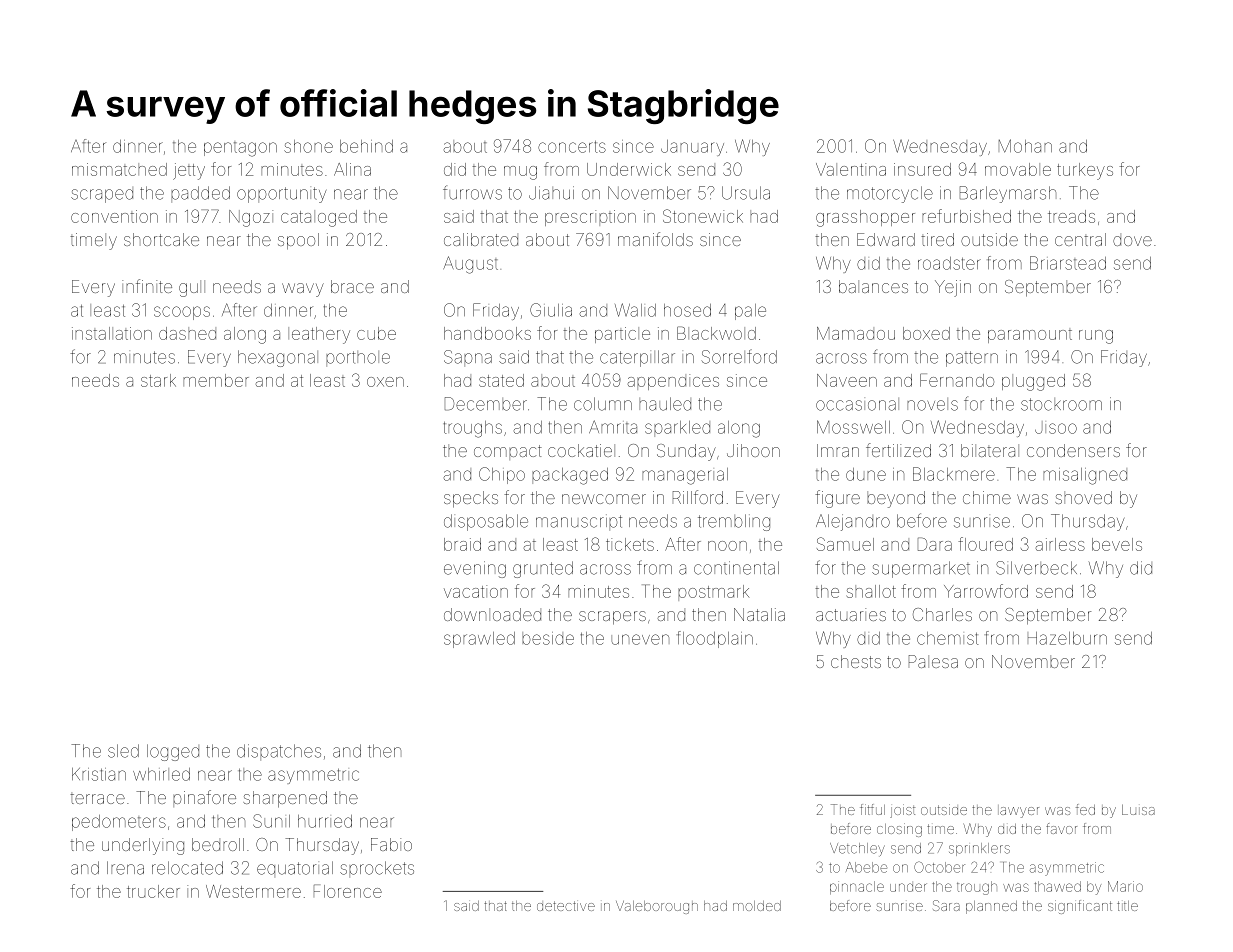 The height and width of the screenshot is (952, 1233). I want to click on behind, so click(366, 146).
